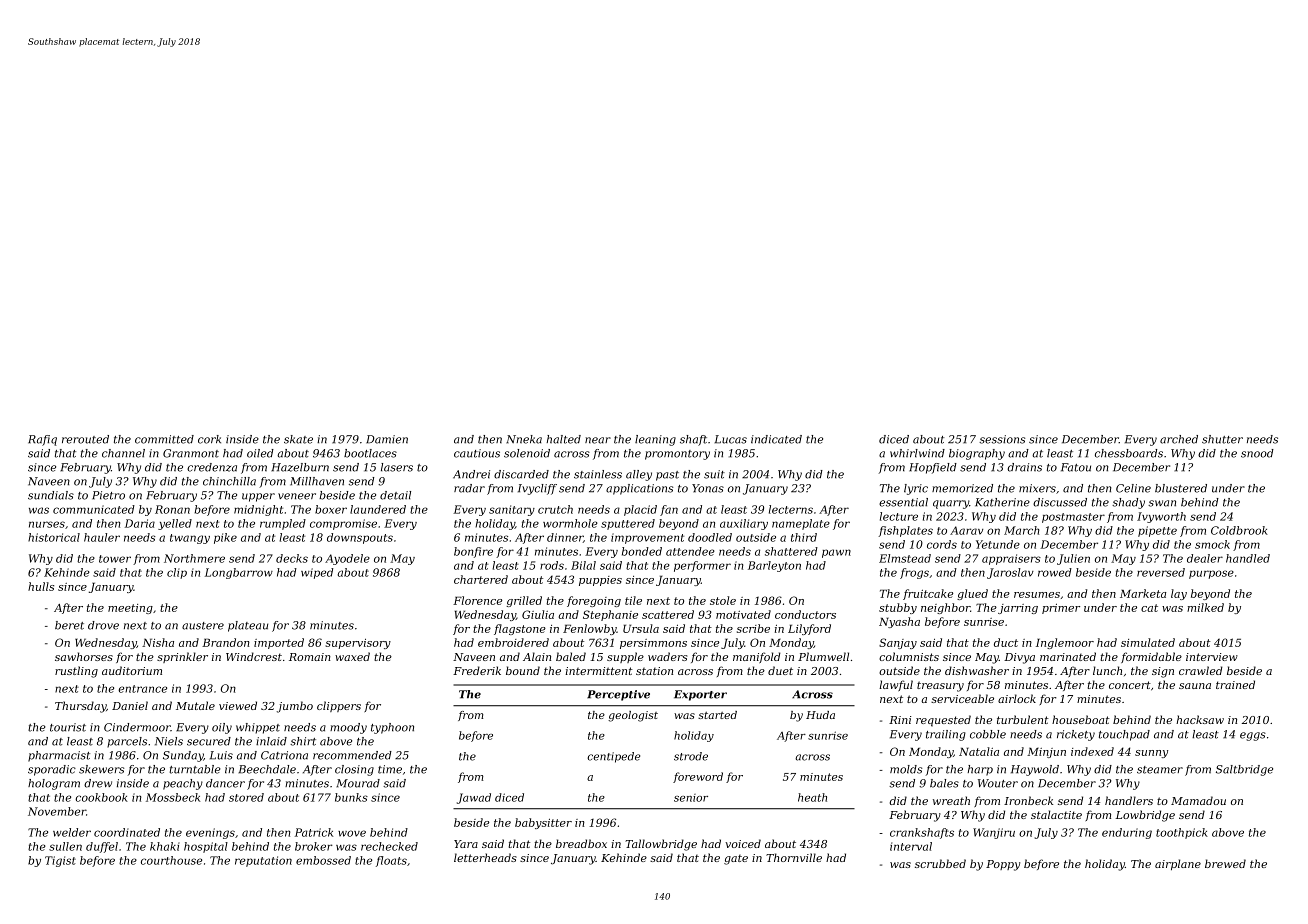 This document has width=1308, height=924. Describe the element at coordinates (820, 715) in the document. I see `Huda` at that location.
